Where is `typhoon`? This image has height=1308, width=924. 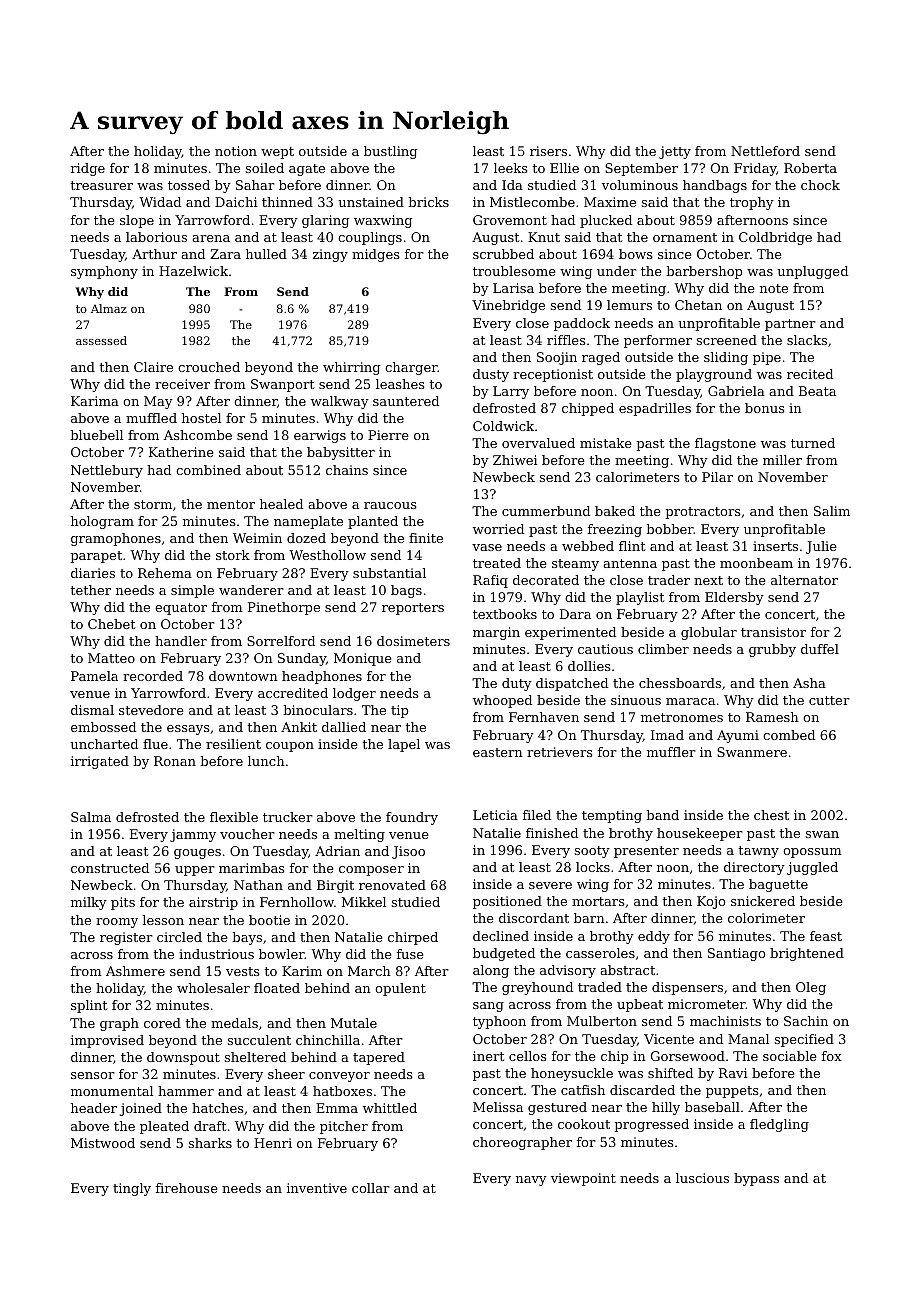 typhoon is located at coordinates (499, 1022).
